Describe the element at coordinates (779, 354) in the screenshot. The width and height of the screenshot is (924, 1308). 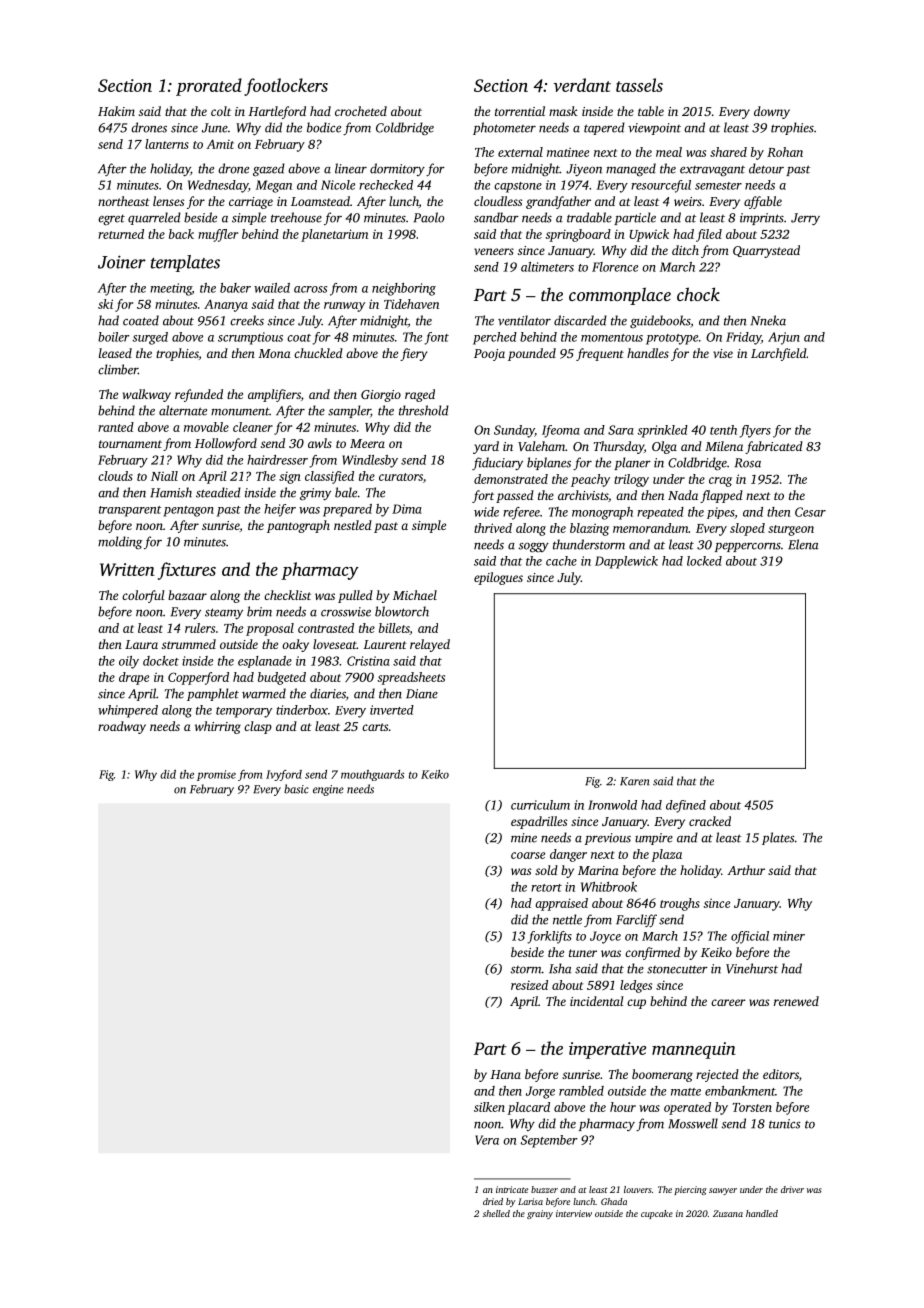
I see `Larchfield` at that location.
